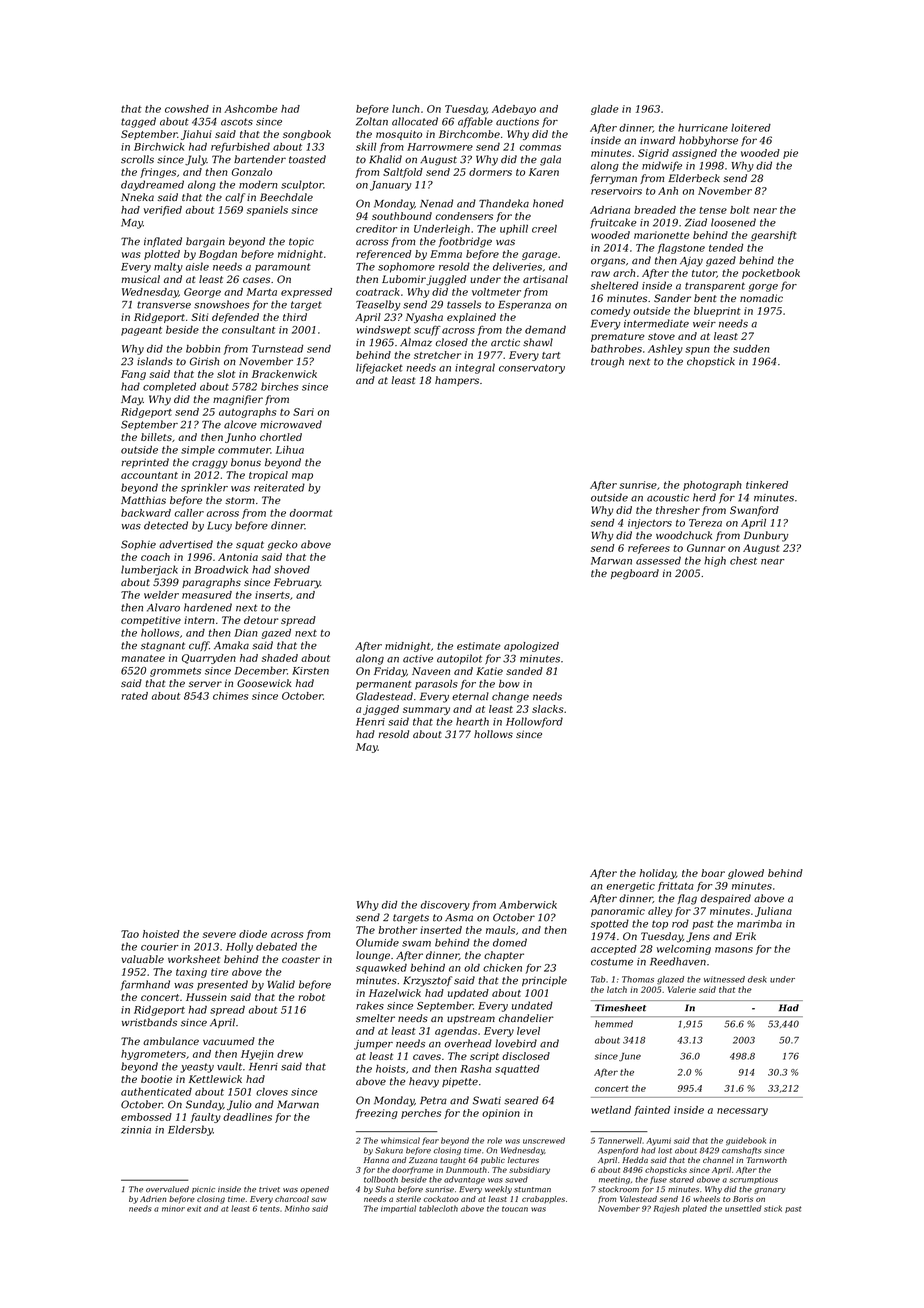  Describe the element at coordinates (790, 154) in the document. I see `pie` at that location.
